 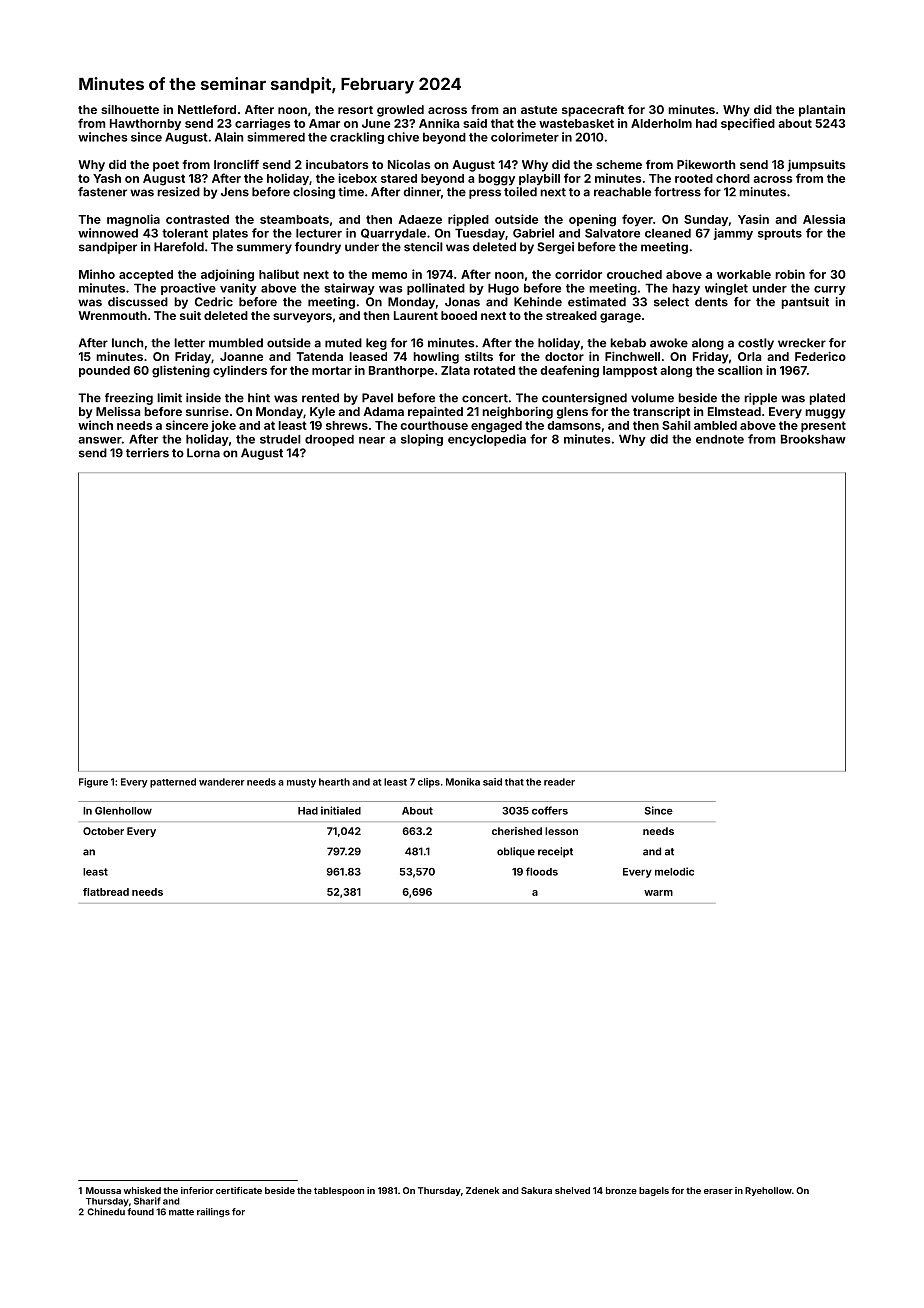 I want to click on silhouette, so click(x=130, y=109).
